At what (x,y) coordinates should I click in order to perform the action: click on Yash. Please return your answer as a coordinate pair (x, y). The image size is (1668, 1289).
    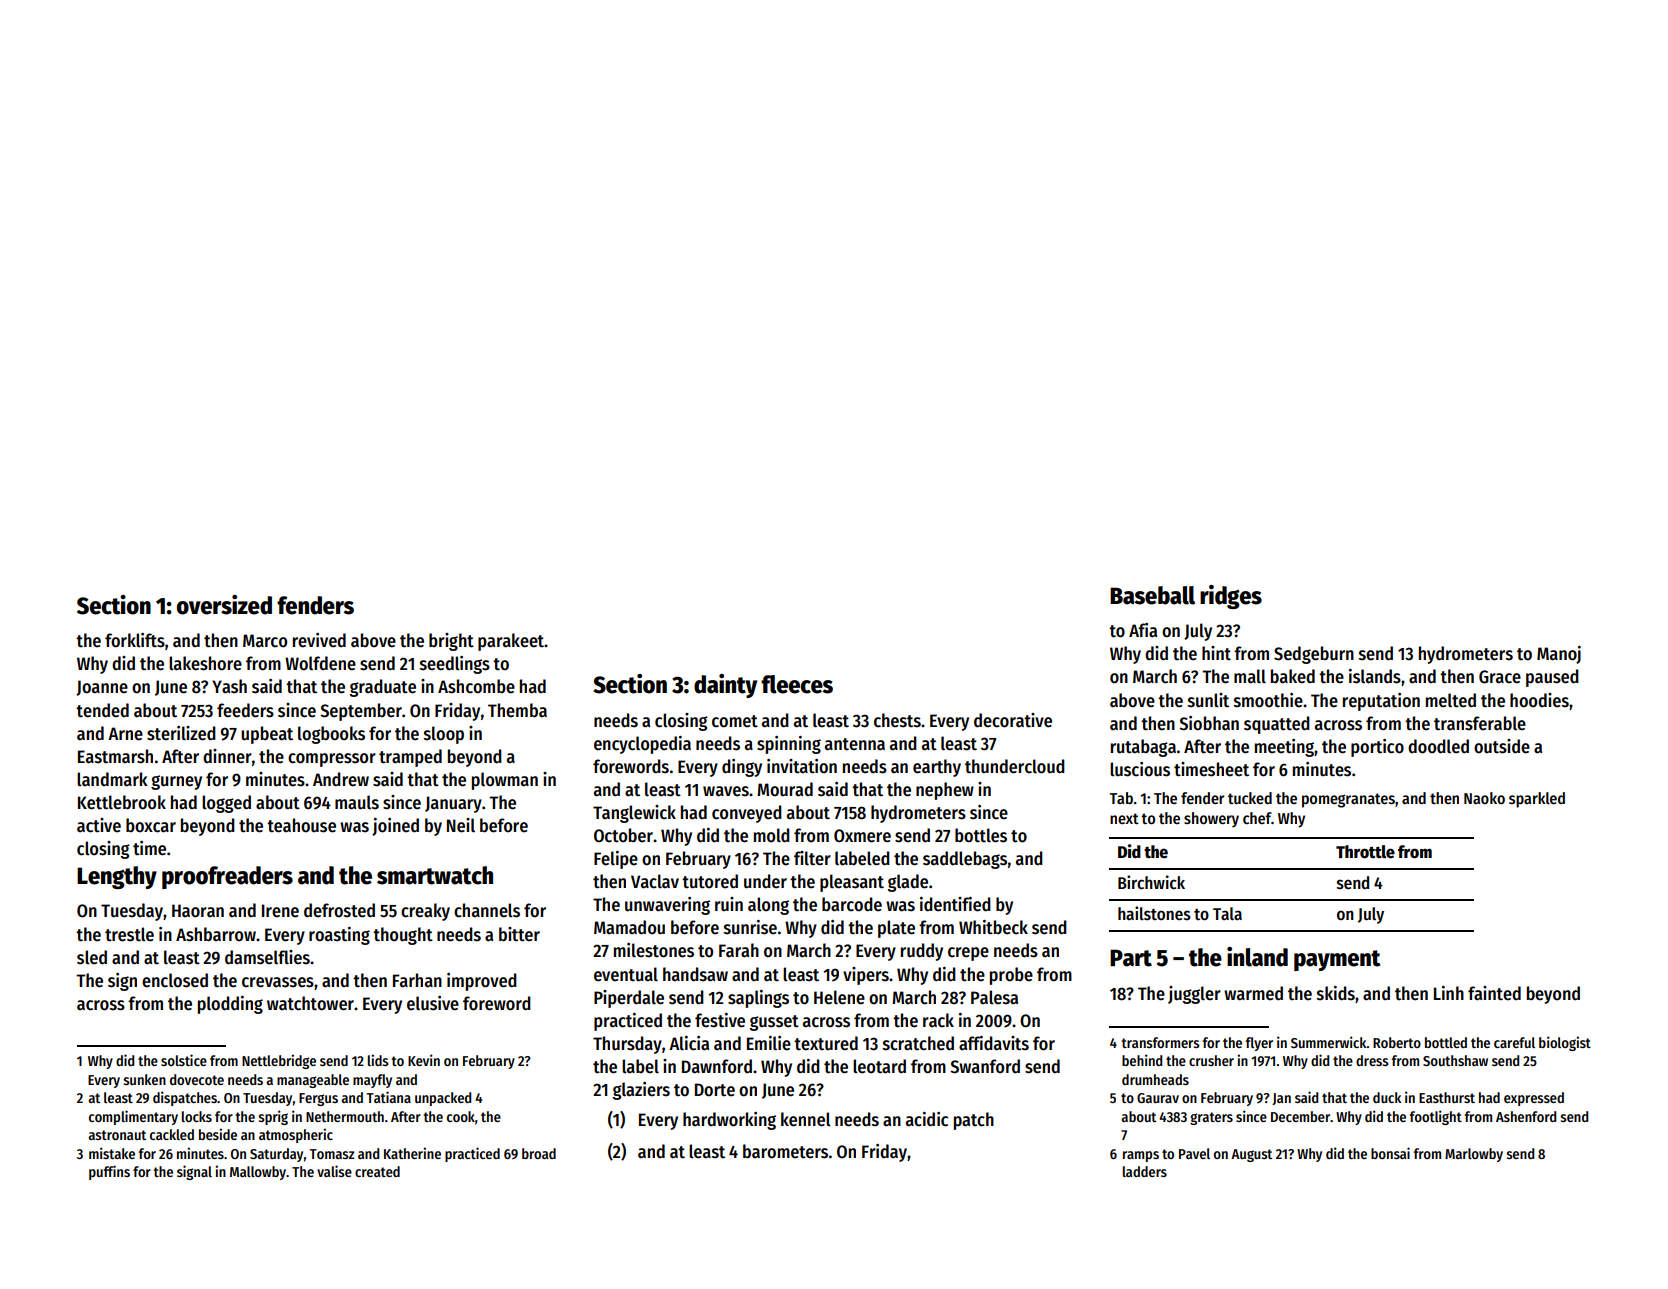
    Looking at the image, I should click on (229, 686).
